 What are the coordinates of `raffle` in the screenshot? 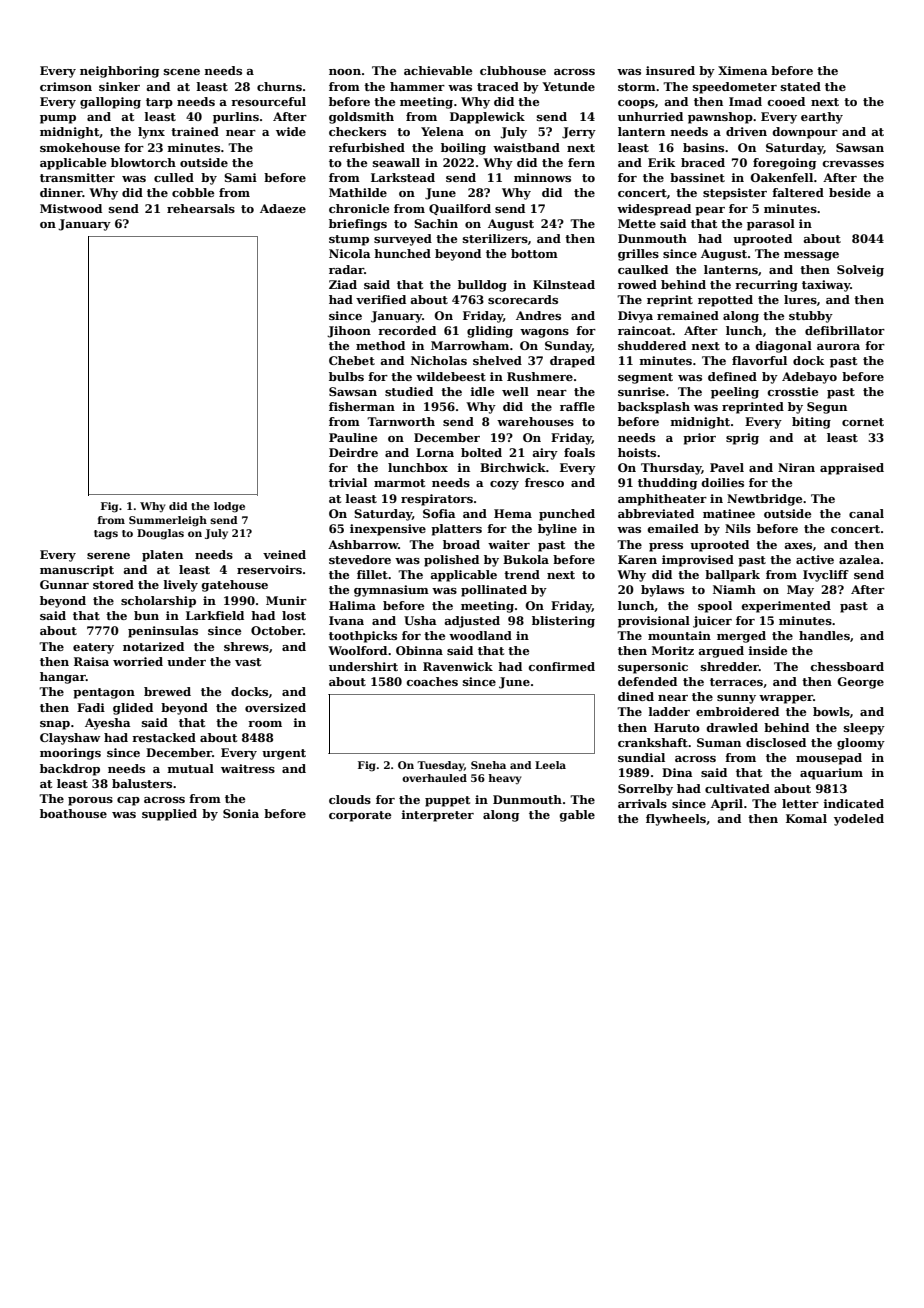 It's located at (577, 406).
